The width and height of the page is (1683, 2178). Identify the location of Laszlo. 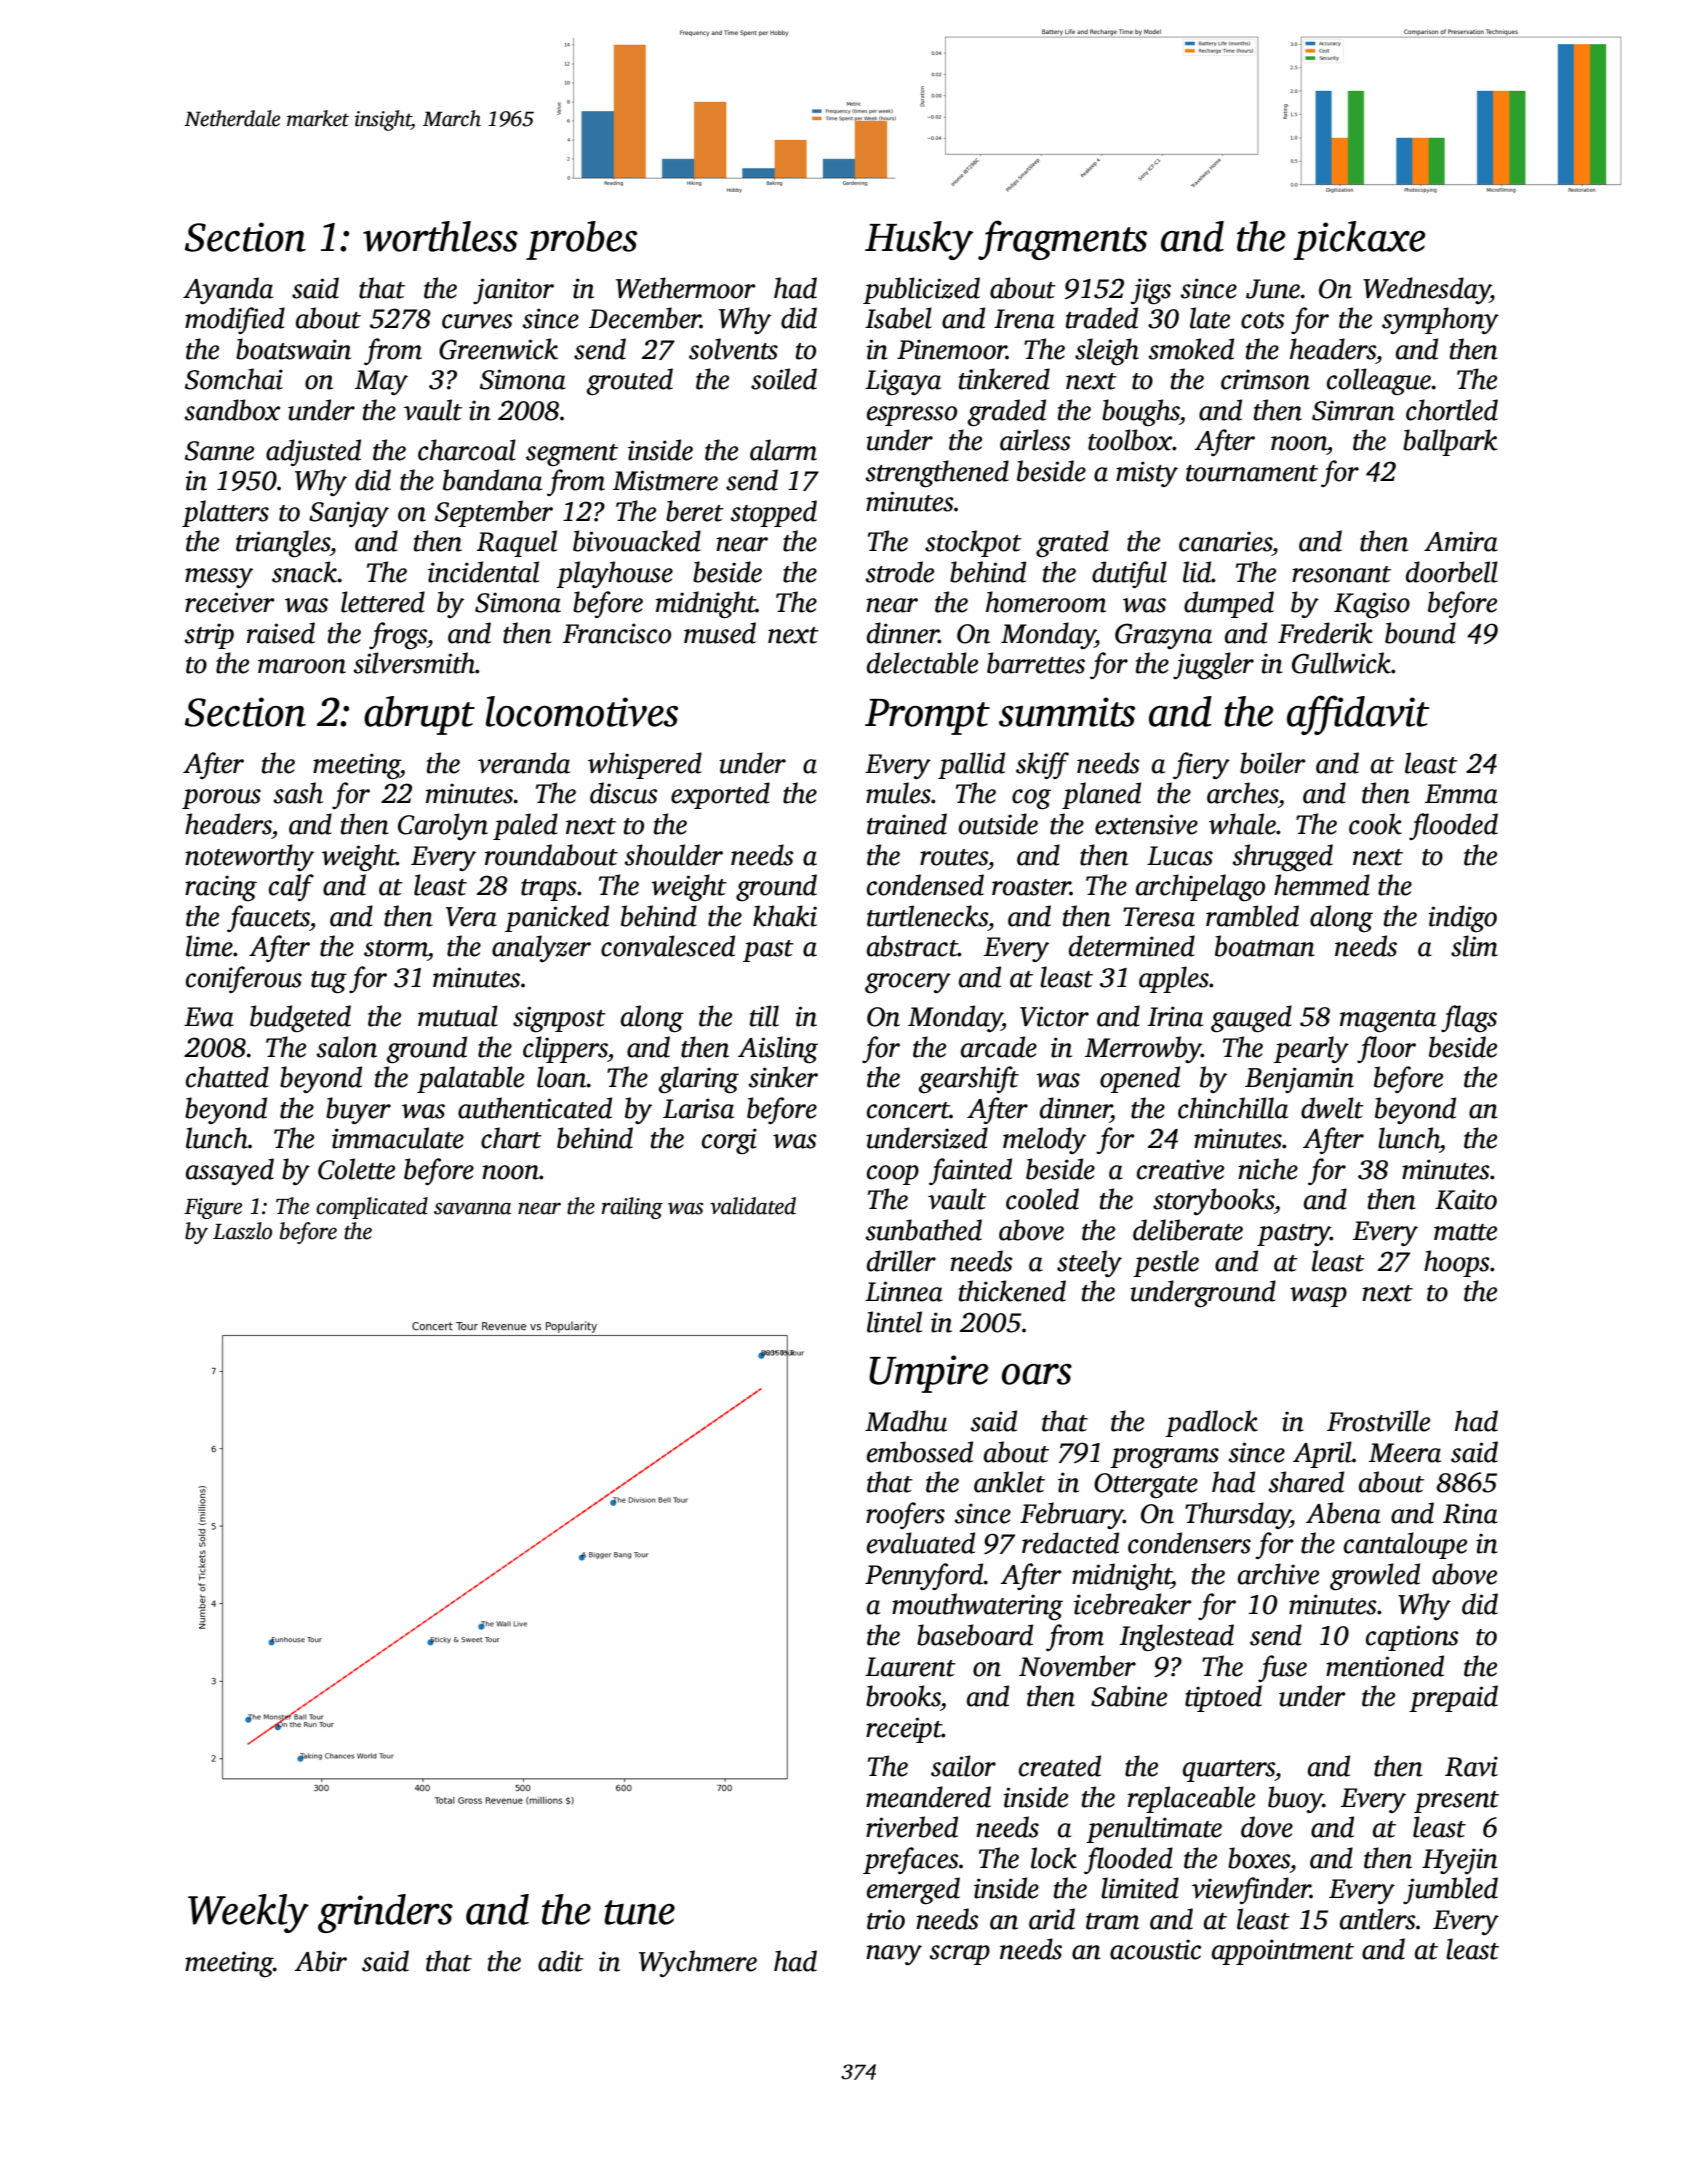
(242, 1231).
